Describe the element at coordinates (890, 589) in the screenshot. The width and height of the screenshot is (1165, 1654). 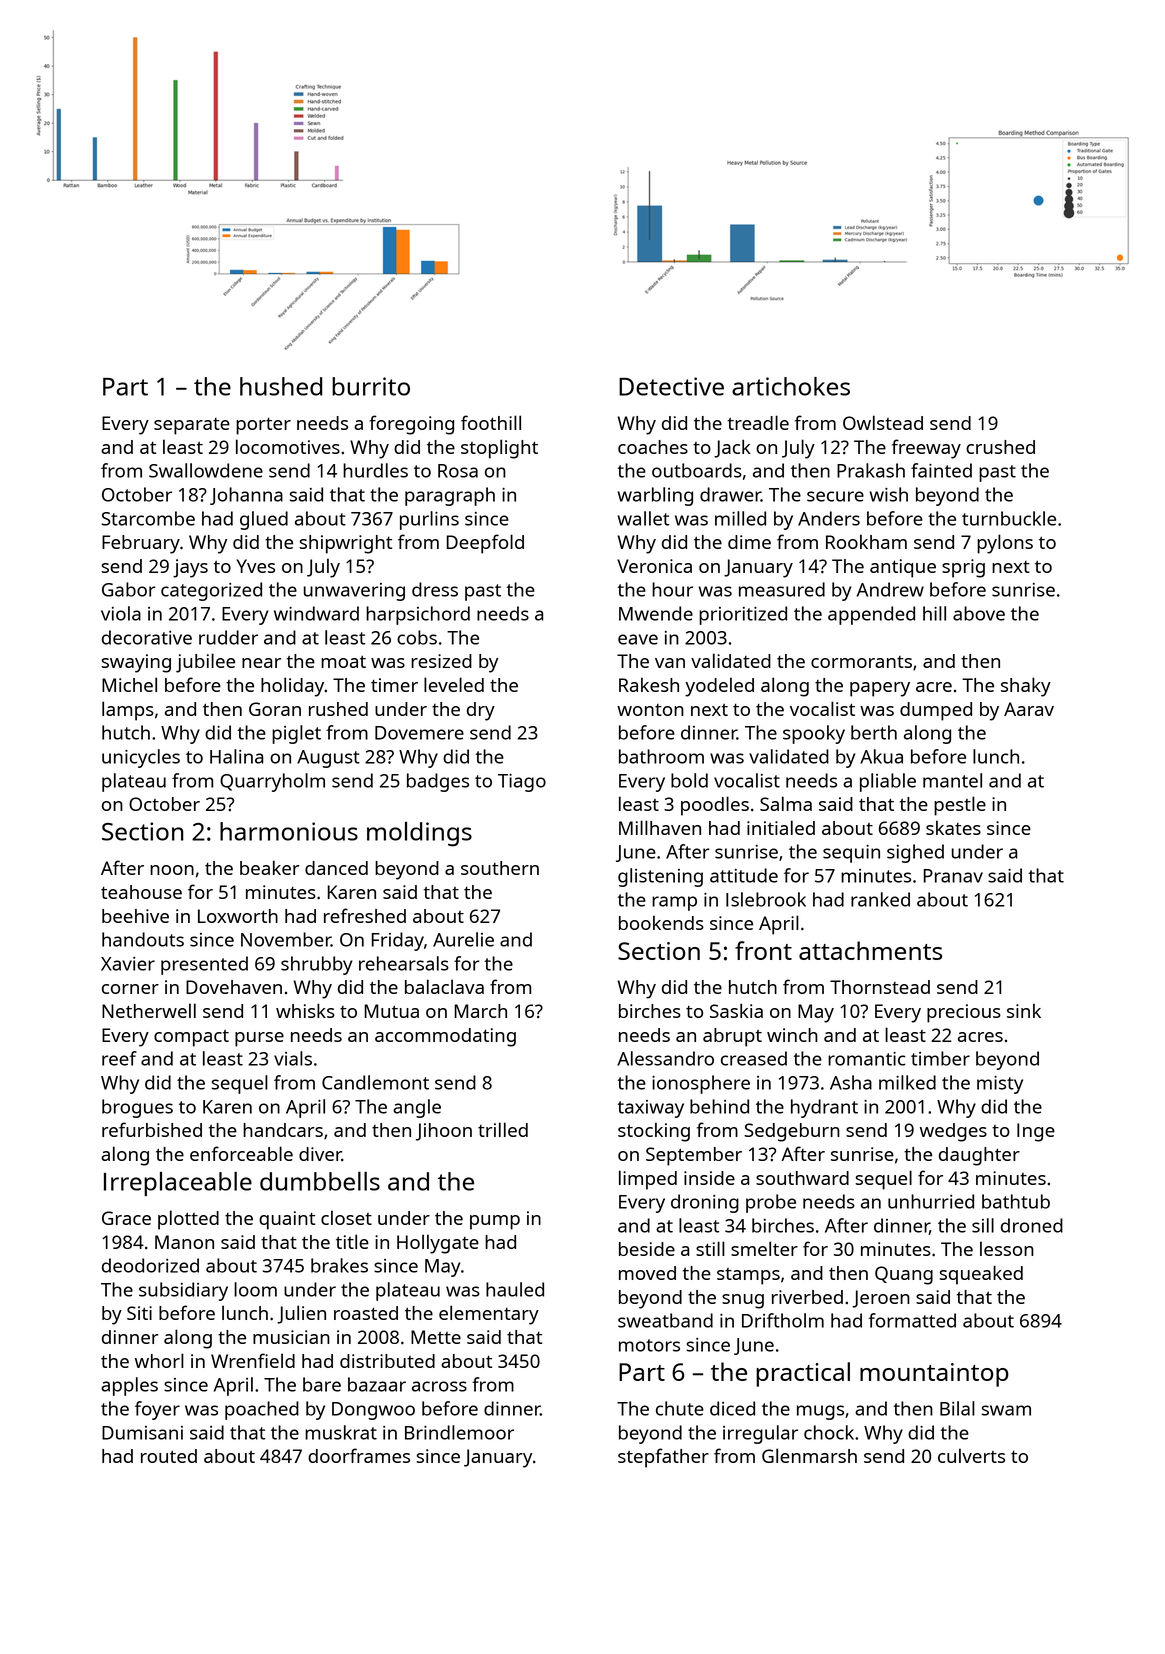
I see `Andrew` at that location.
